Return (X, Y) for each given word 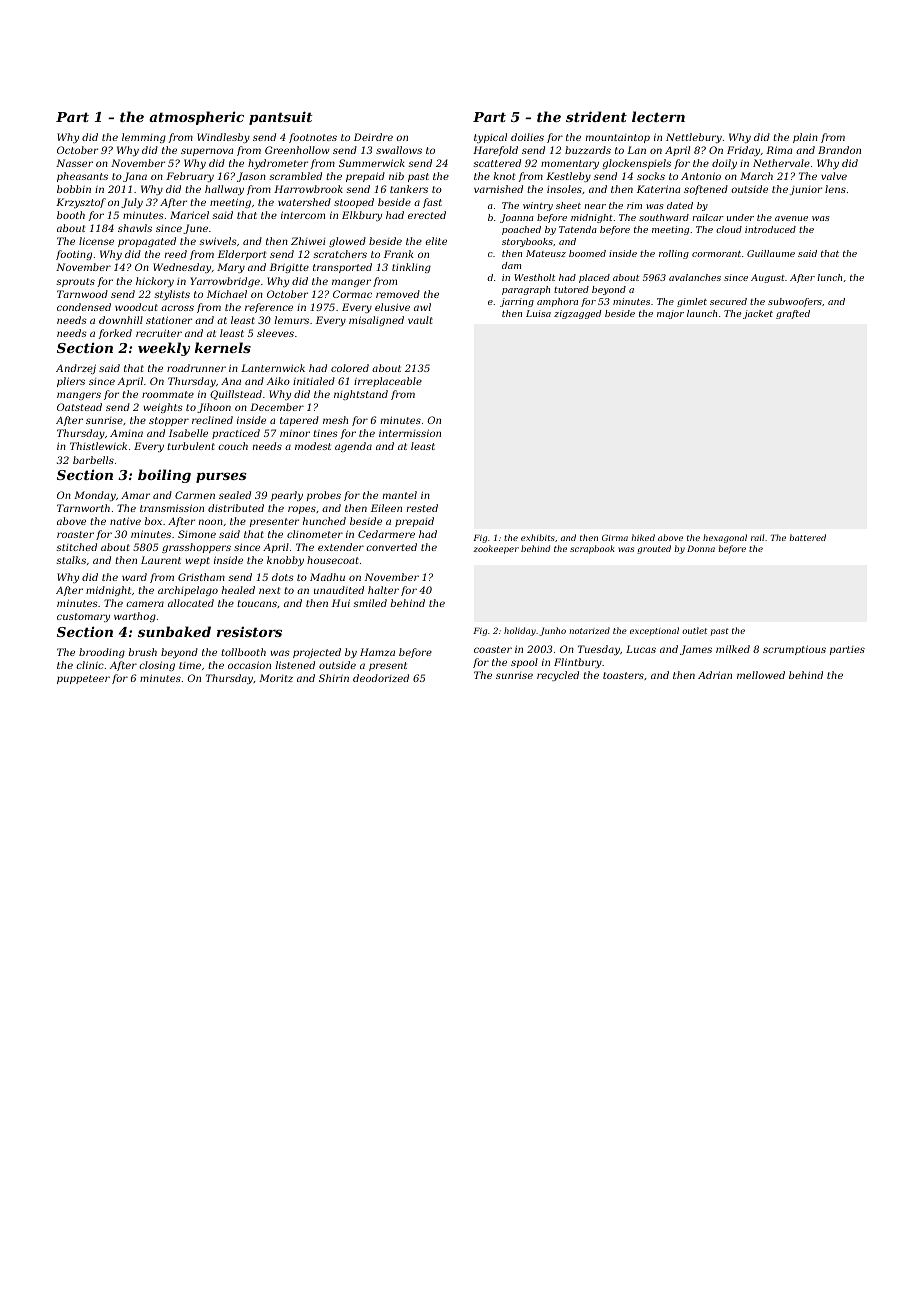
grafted (793, 314)
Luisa (538, 313)
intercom (303, 215)
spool (524, 663)
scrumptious (794, 650)
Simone (197, 534)
